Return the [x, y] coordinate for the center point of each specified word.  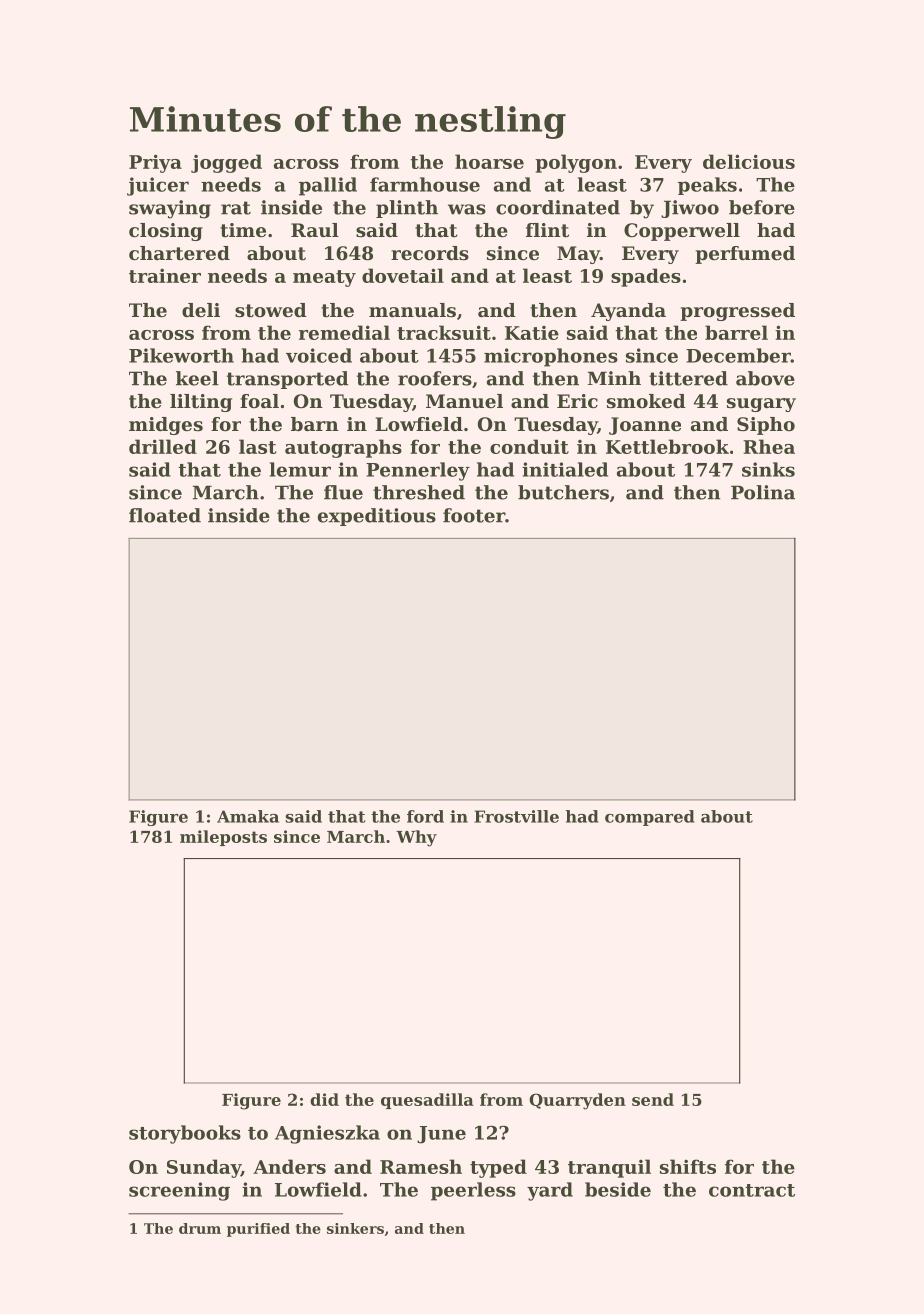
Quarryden [577, 1101]
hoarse [489, 161]
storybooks [185, 1134]
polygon [576, 163]
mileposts [223, 838]
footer [474, 515]
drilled [163, 446]
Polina [763, 492]
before [762, 207]
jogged [226, 163]
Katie [532, 333]
